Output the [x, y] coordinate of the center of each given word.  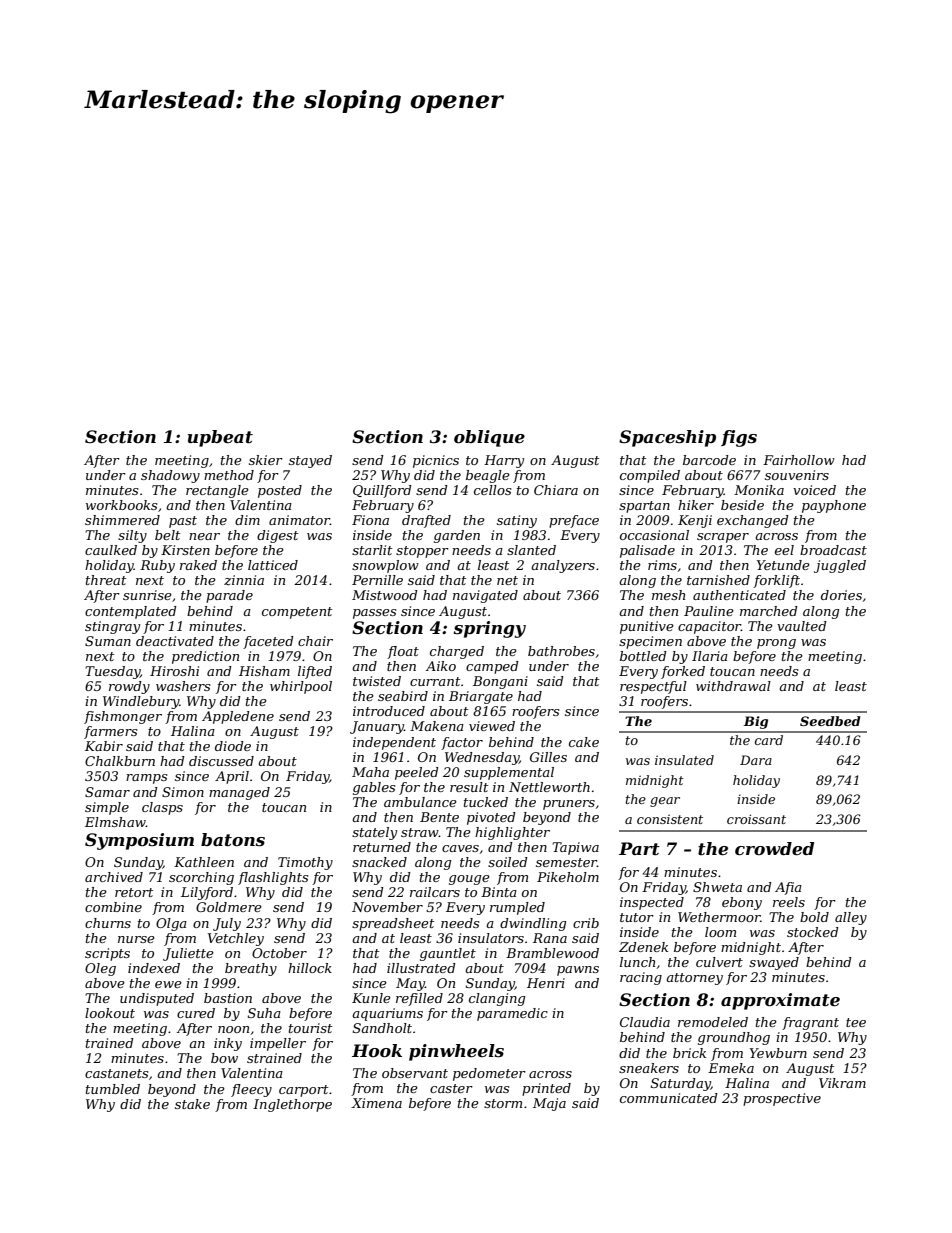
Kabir [104, 746]
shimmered [122, 520]
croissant [756, 819]
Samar [107, 792]
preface [574, 521]
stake [192, 1104]
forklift [776, 581]
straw [420, 832]
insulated [684, 760]
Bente [439, 817]
